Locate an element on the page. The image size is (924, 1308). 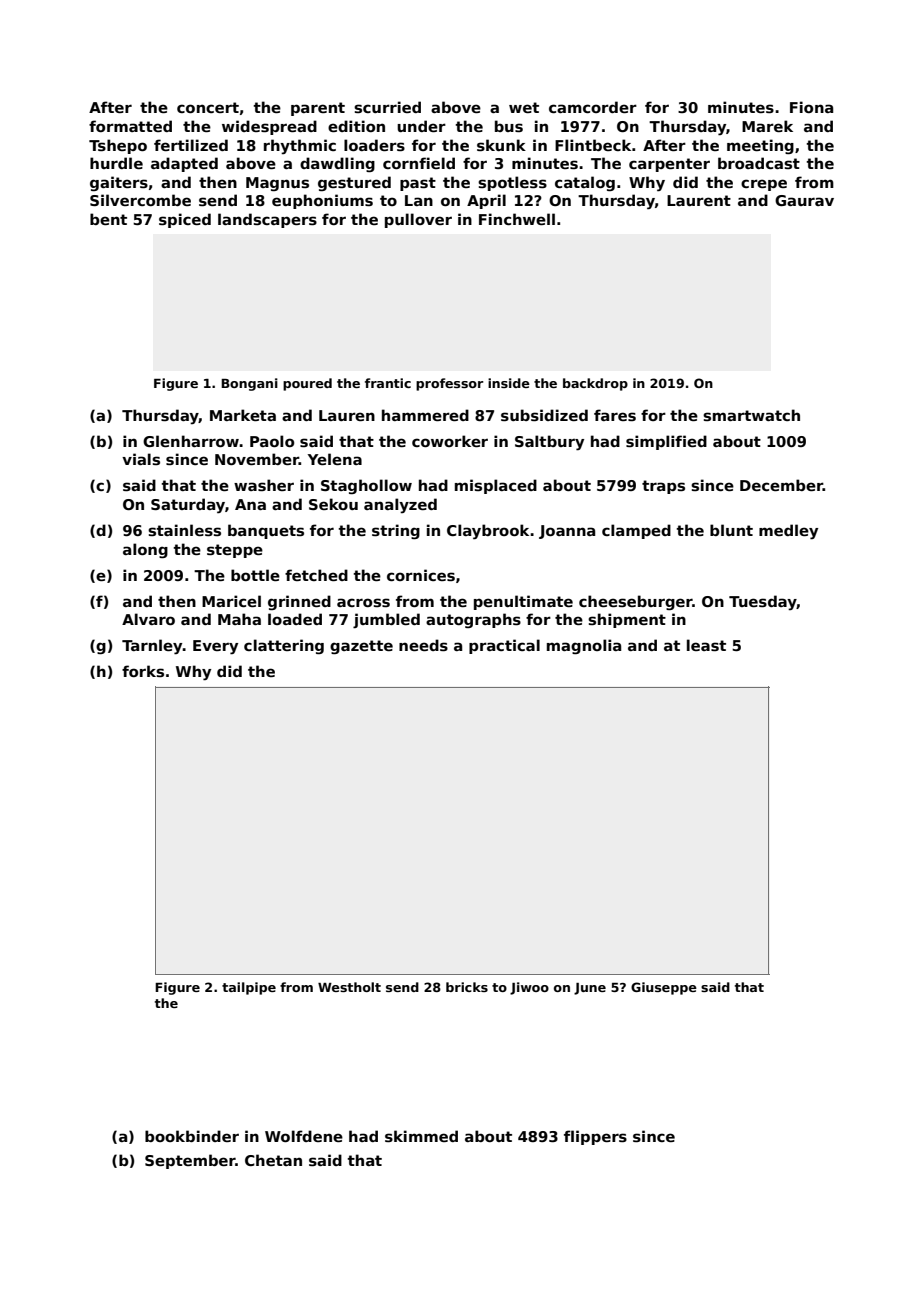
Jiwoo is located at coordinates (529, 988).
